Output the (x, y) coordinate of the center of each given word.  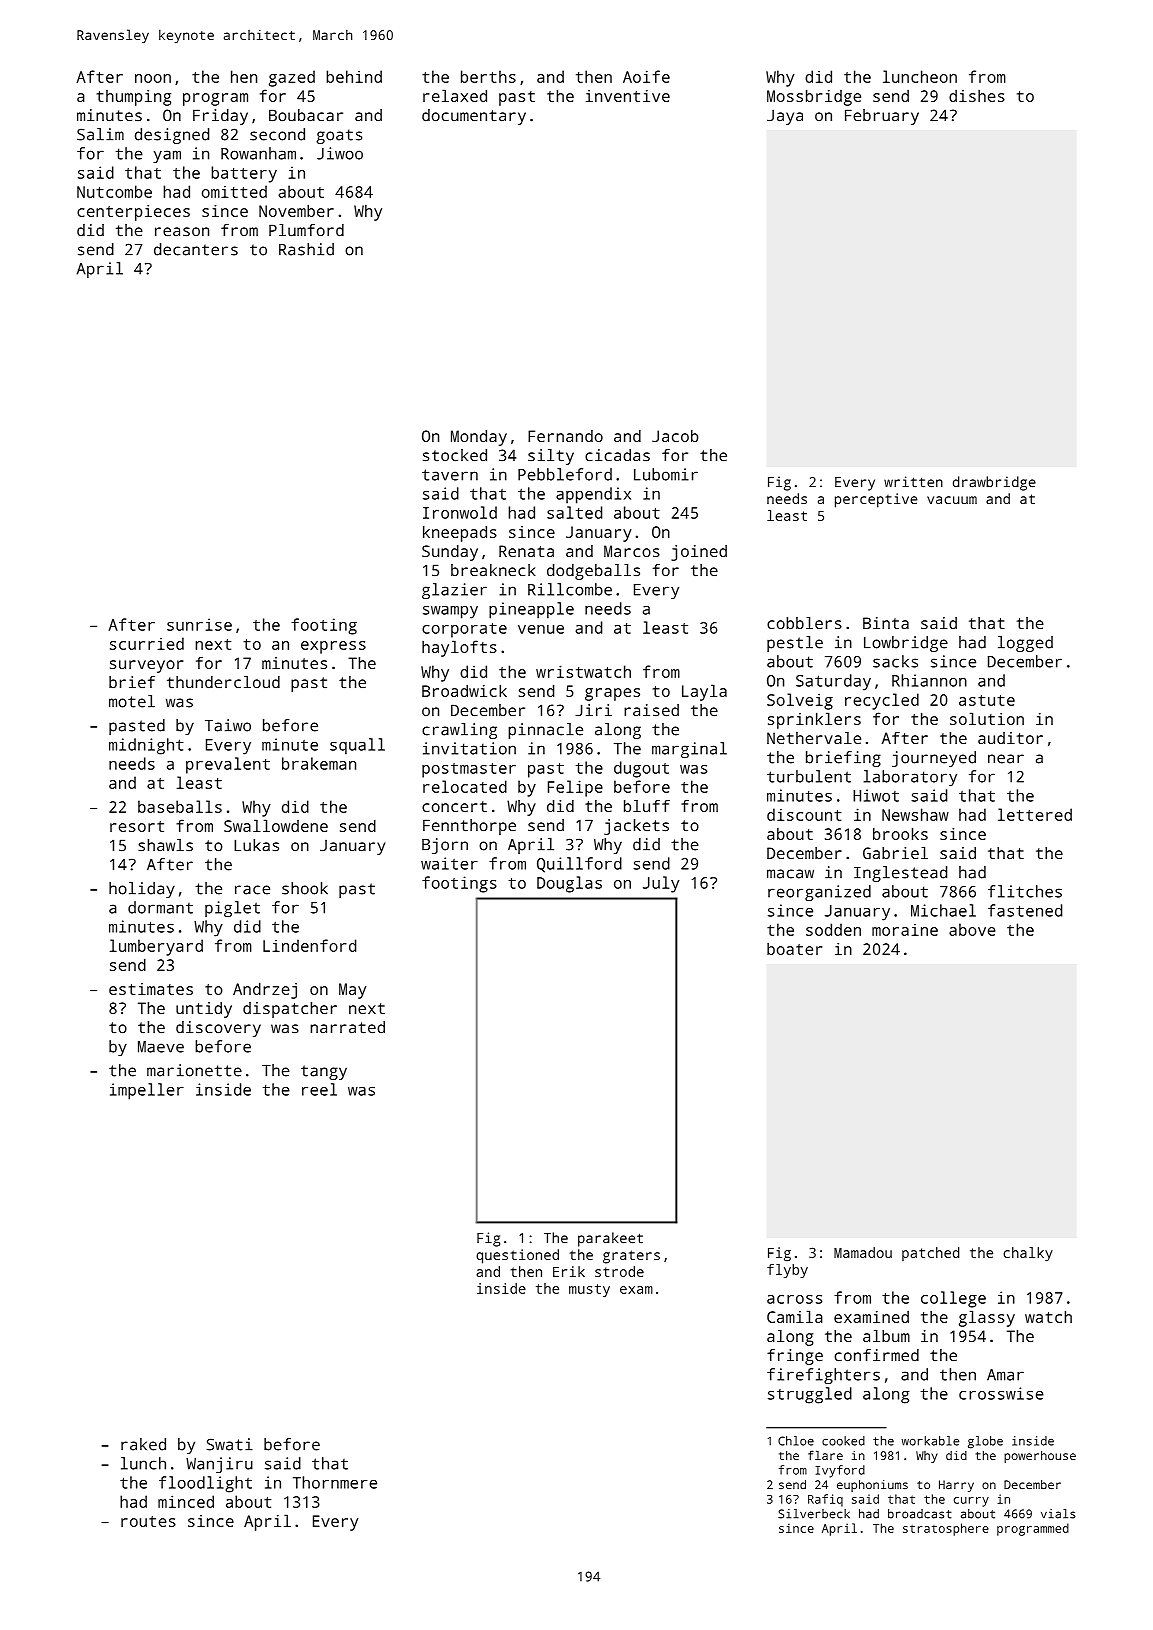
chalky (1028, 1254)
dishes (977, 96)
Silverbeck (814, 1514)
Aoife (646, 76)
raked (143, 1444)
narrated (347, 1027)
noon (153, 78)
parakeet (610, 1239)
